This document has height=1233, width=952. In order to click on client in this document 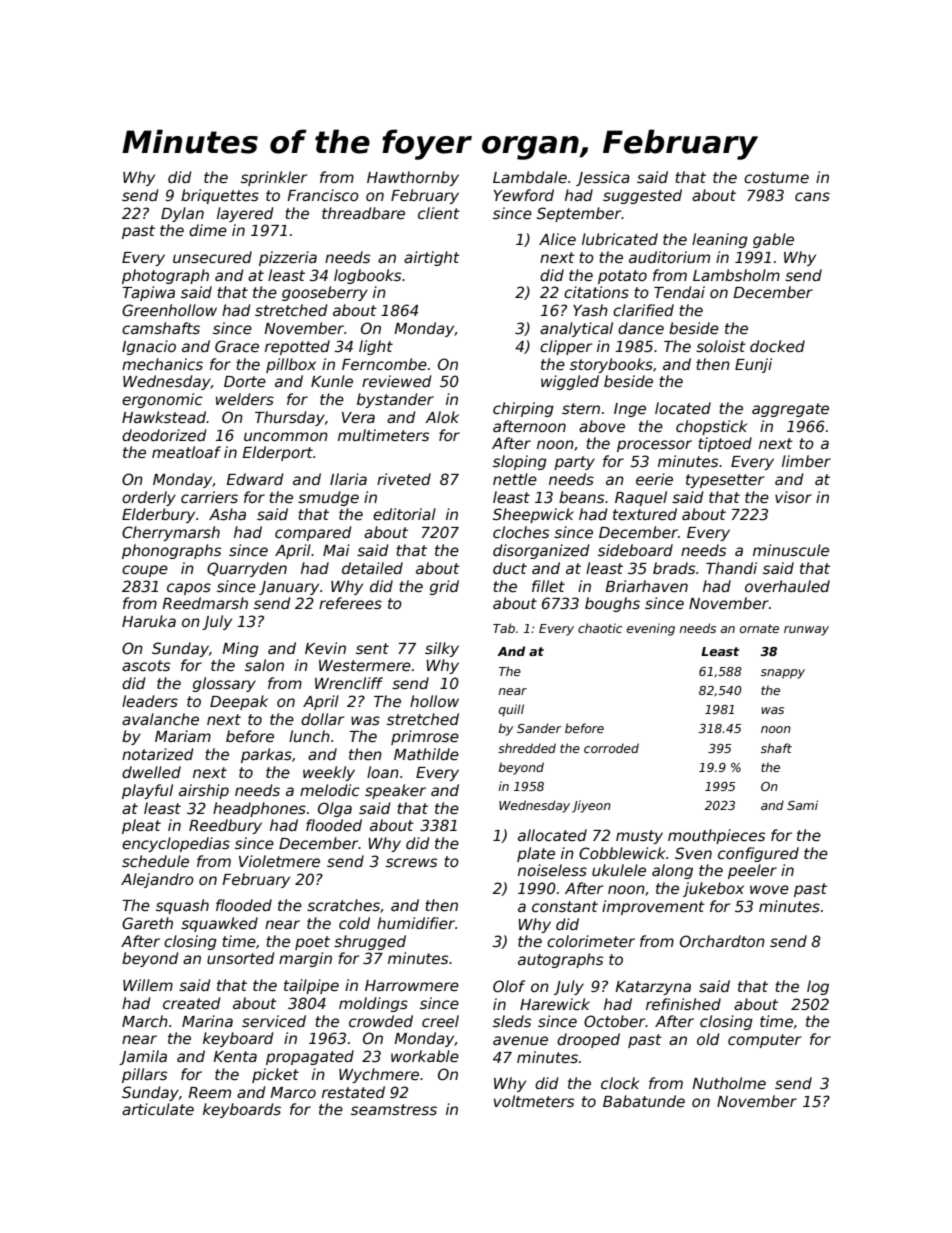, I will do `click(439, 213)`.
